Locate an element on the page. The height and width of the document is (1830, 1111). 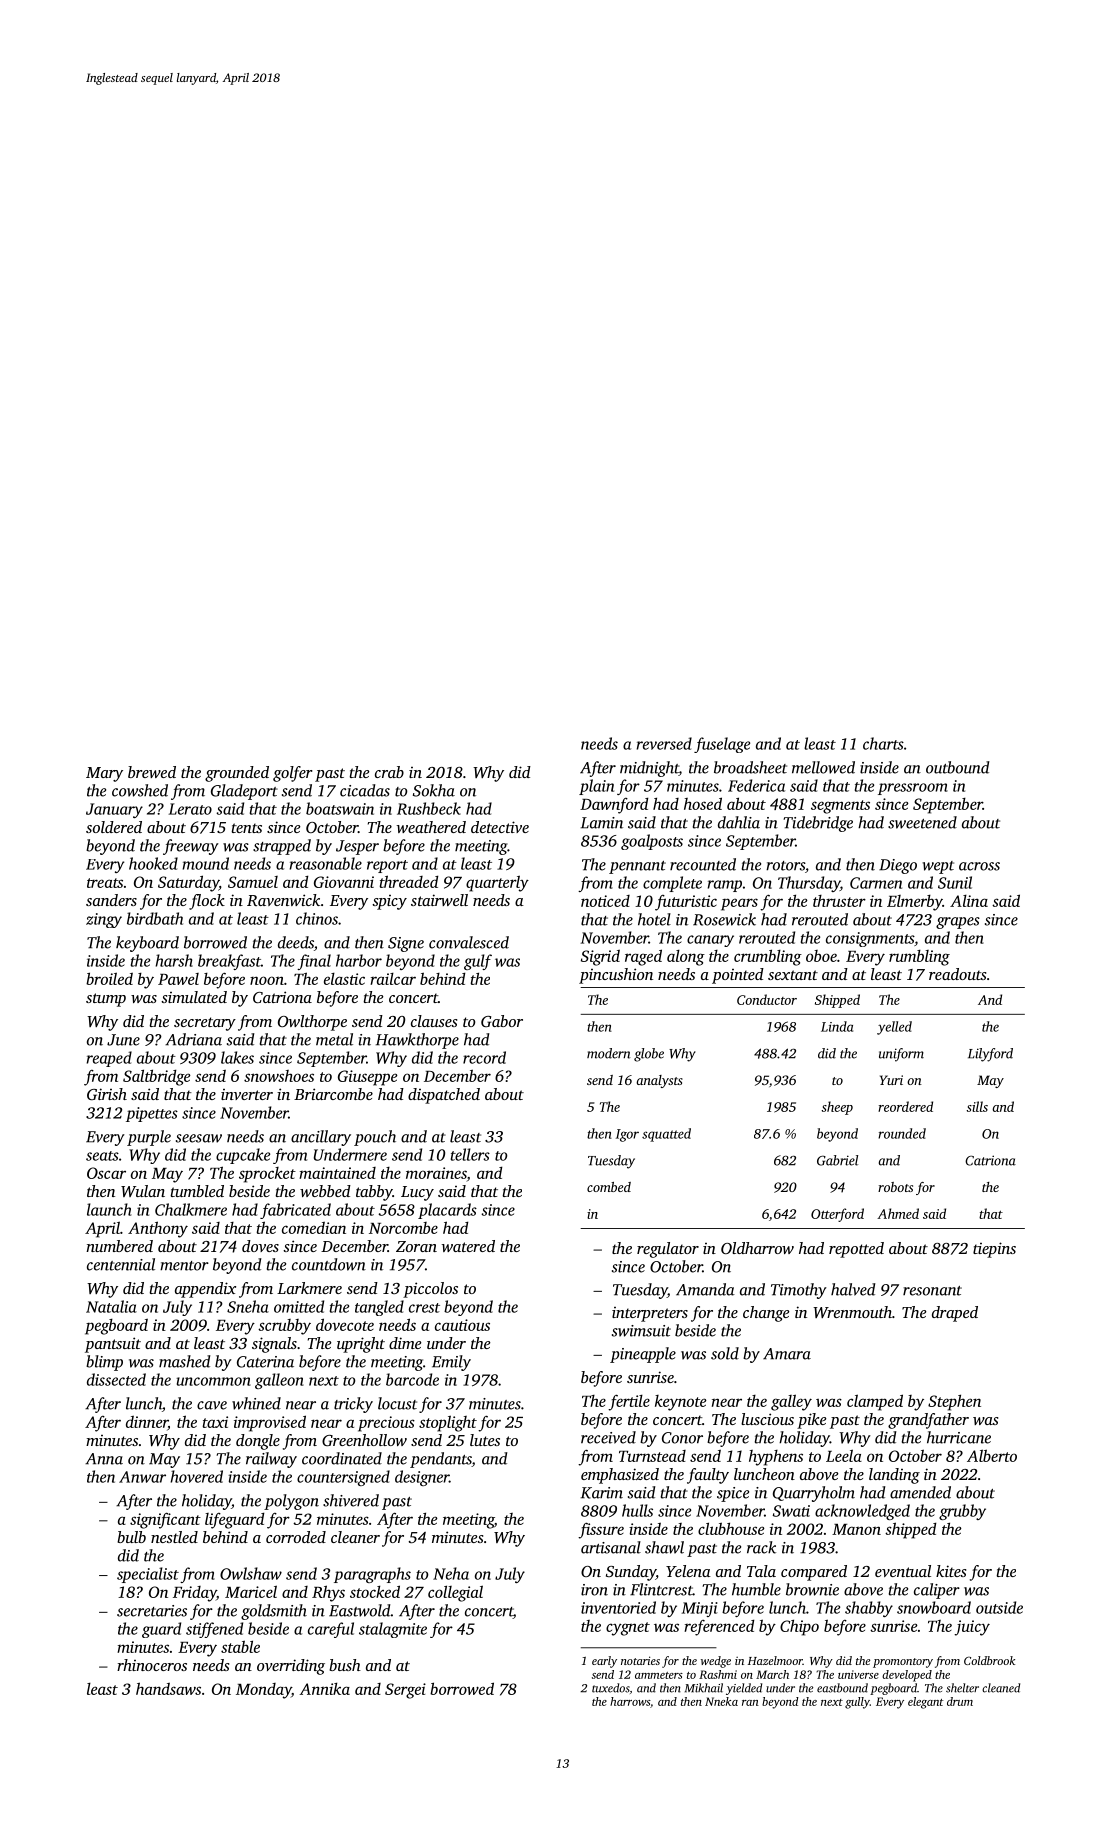
plain is located at coordinates (596, 787).
